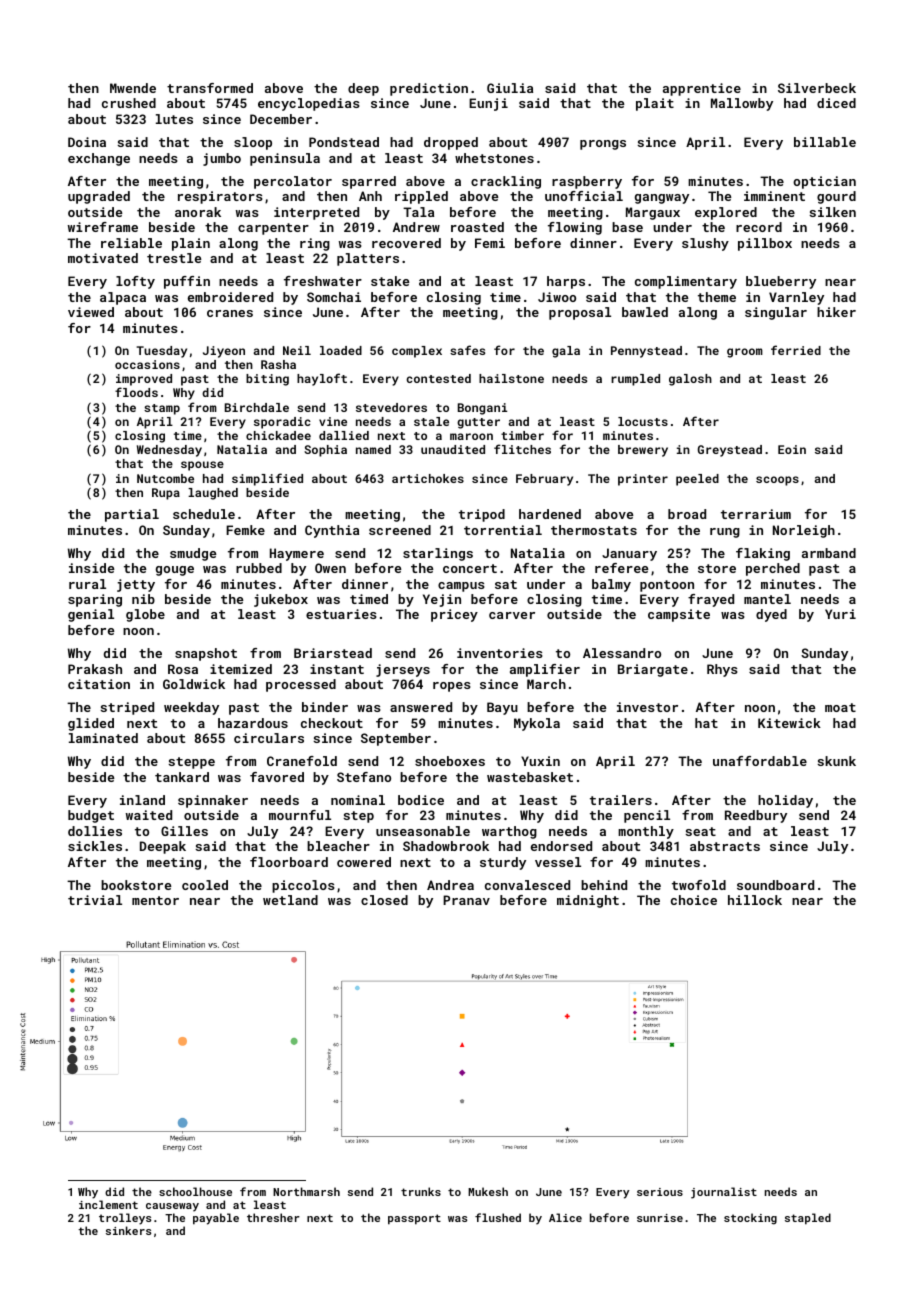 This page has height=1308, width=924. Describe the element at coordinates (575, 228) in the page. I see `flowing` at that location.
